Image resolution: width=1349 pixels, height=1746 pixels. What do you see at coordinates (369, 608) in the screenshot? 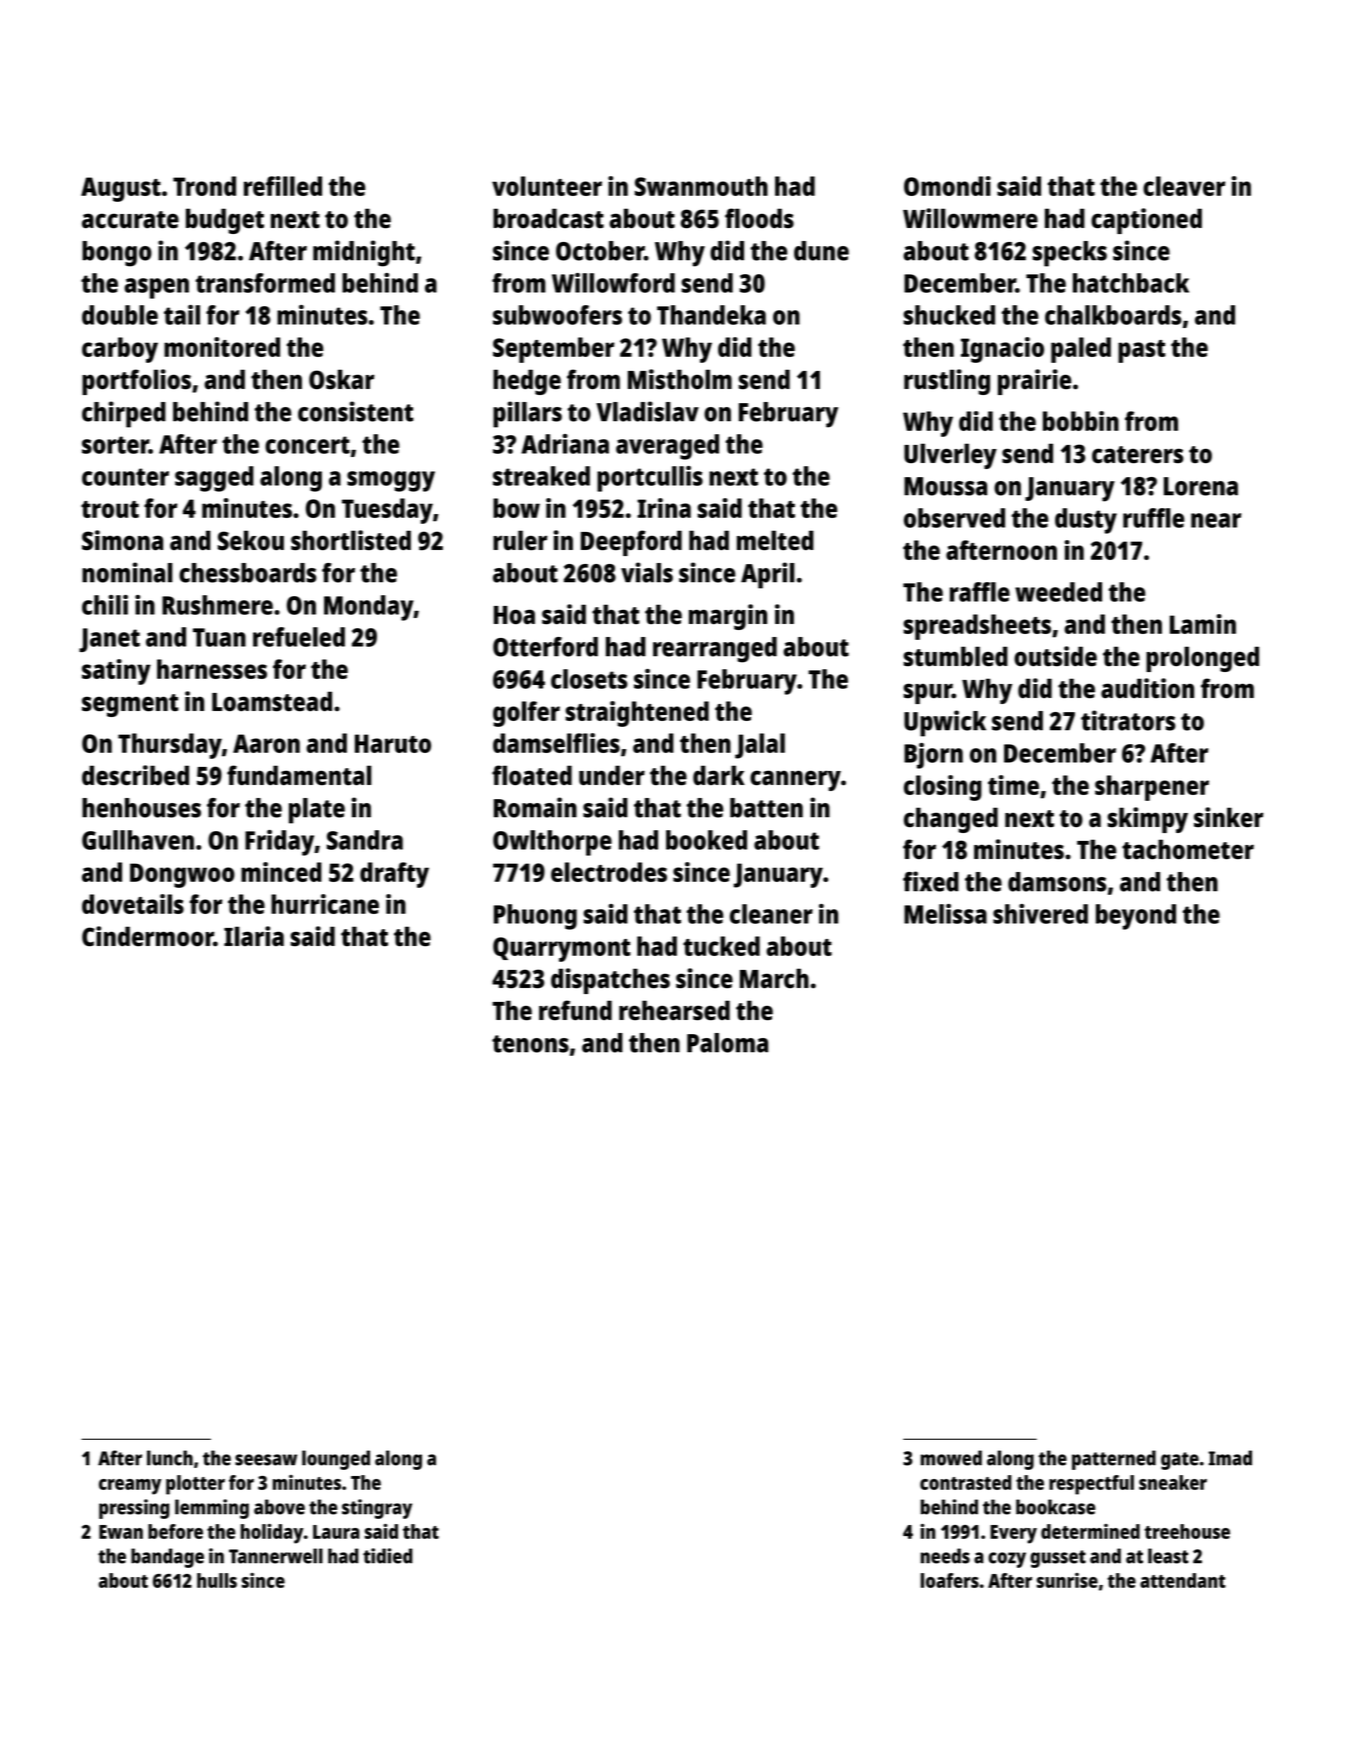
I see `Monday` at bounding box center [369, 608].
